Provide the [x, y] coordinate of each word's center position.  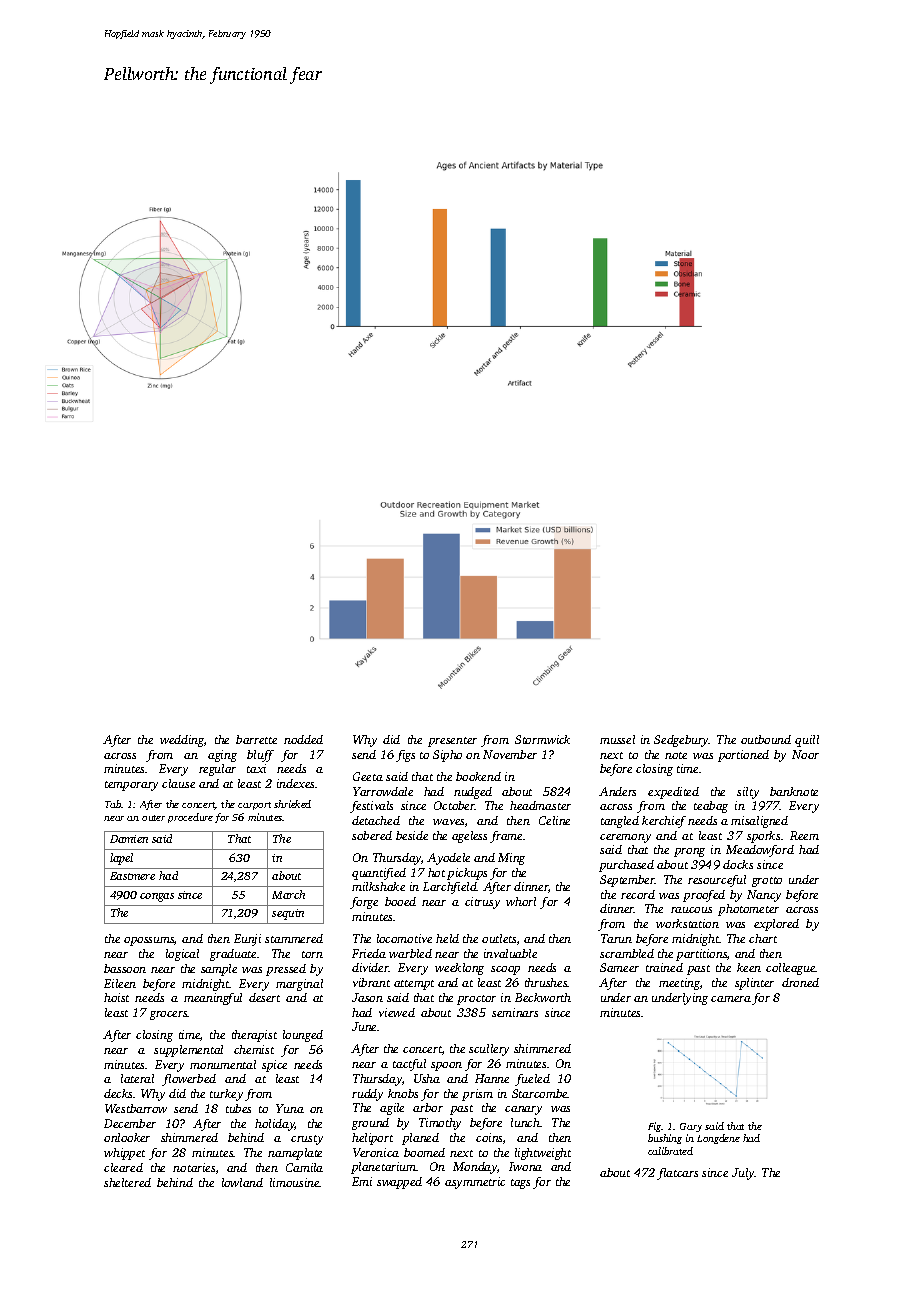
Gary [691, 1127]
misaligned [759, 822]
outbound [766, 739]
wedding [182, 741]
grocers [169, 1015]
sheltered [127, 1182]
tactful [409, 1065]
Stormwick [542, 739]
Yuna [290, 1108]
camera [731, 999]
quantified [379, 874]
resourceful [717, 881]
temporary [131, 786]
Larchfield [450, 888]
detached [376, 820]
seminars [515, 1012]
